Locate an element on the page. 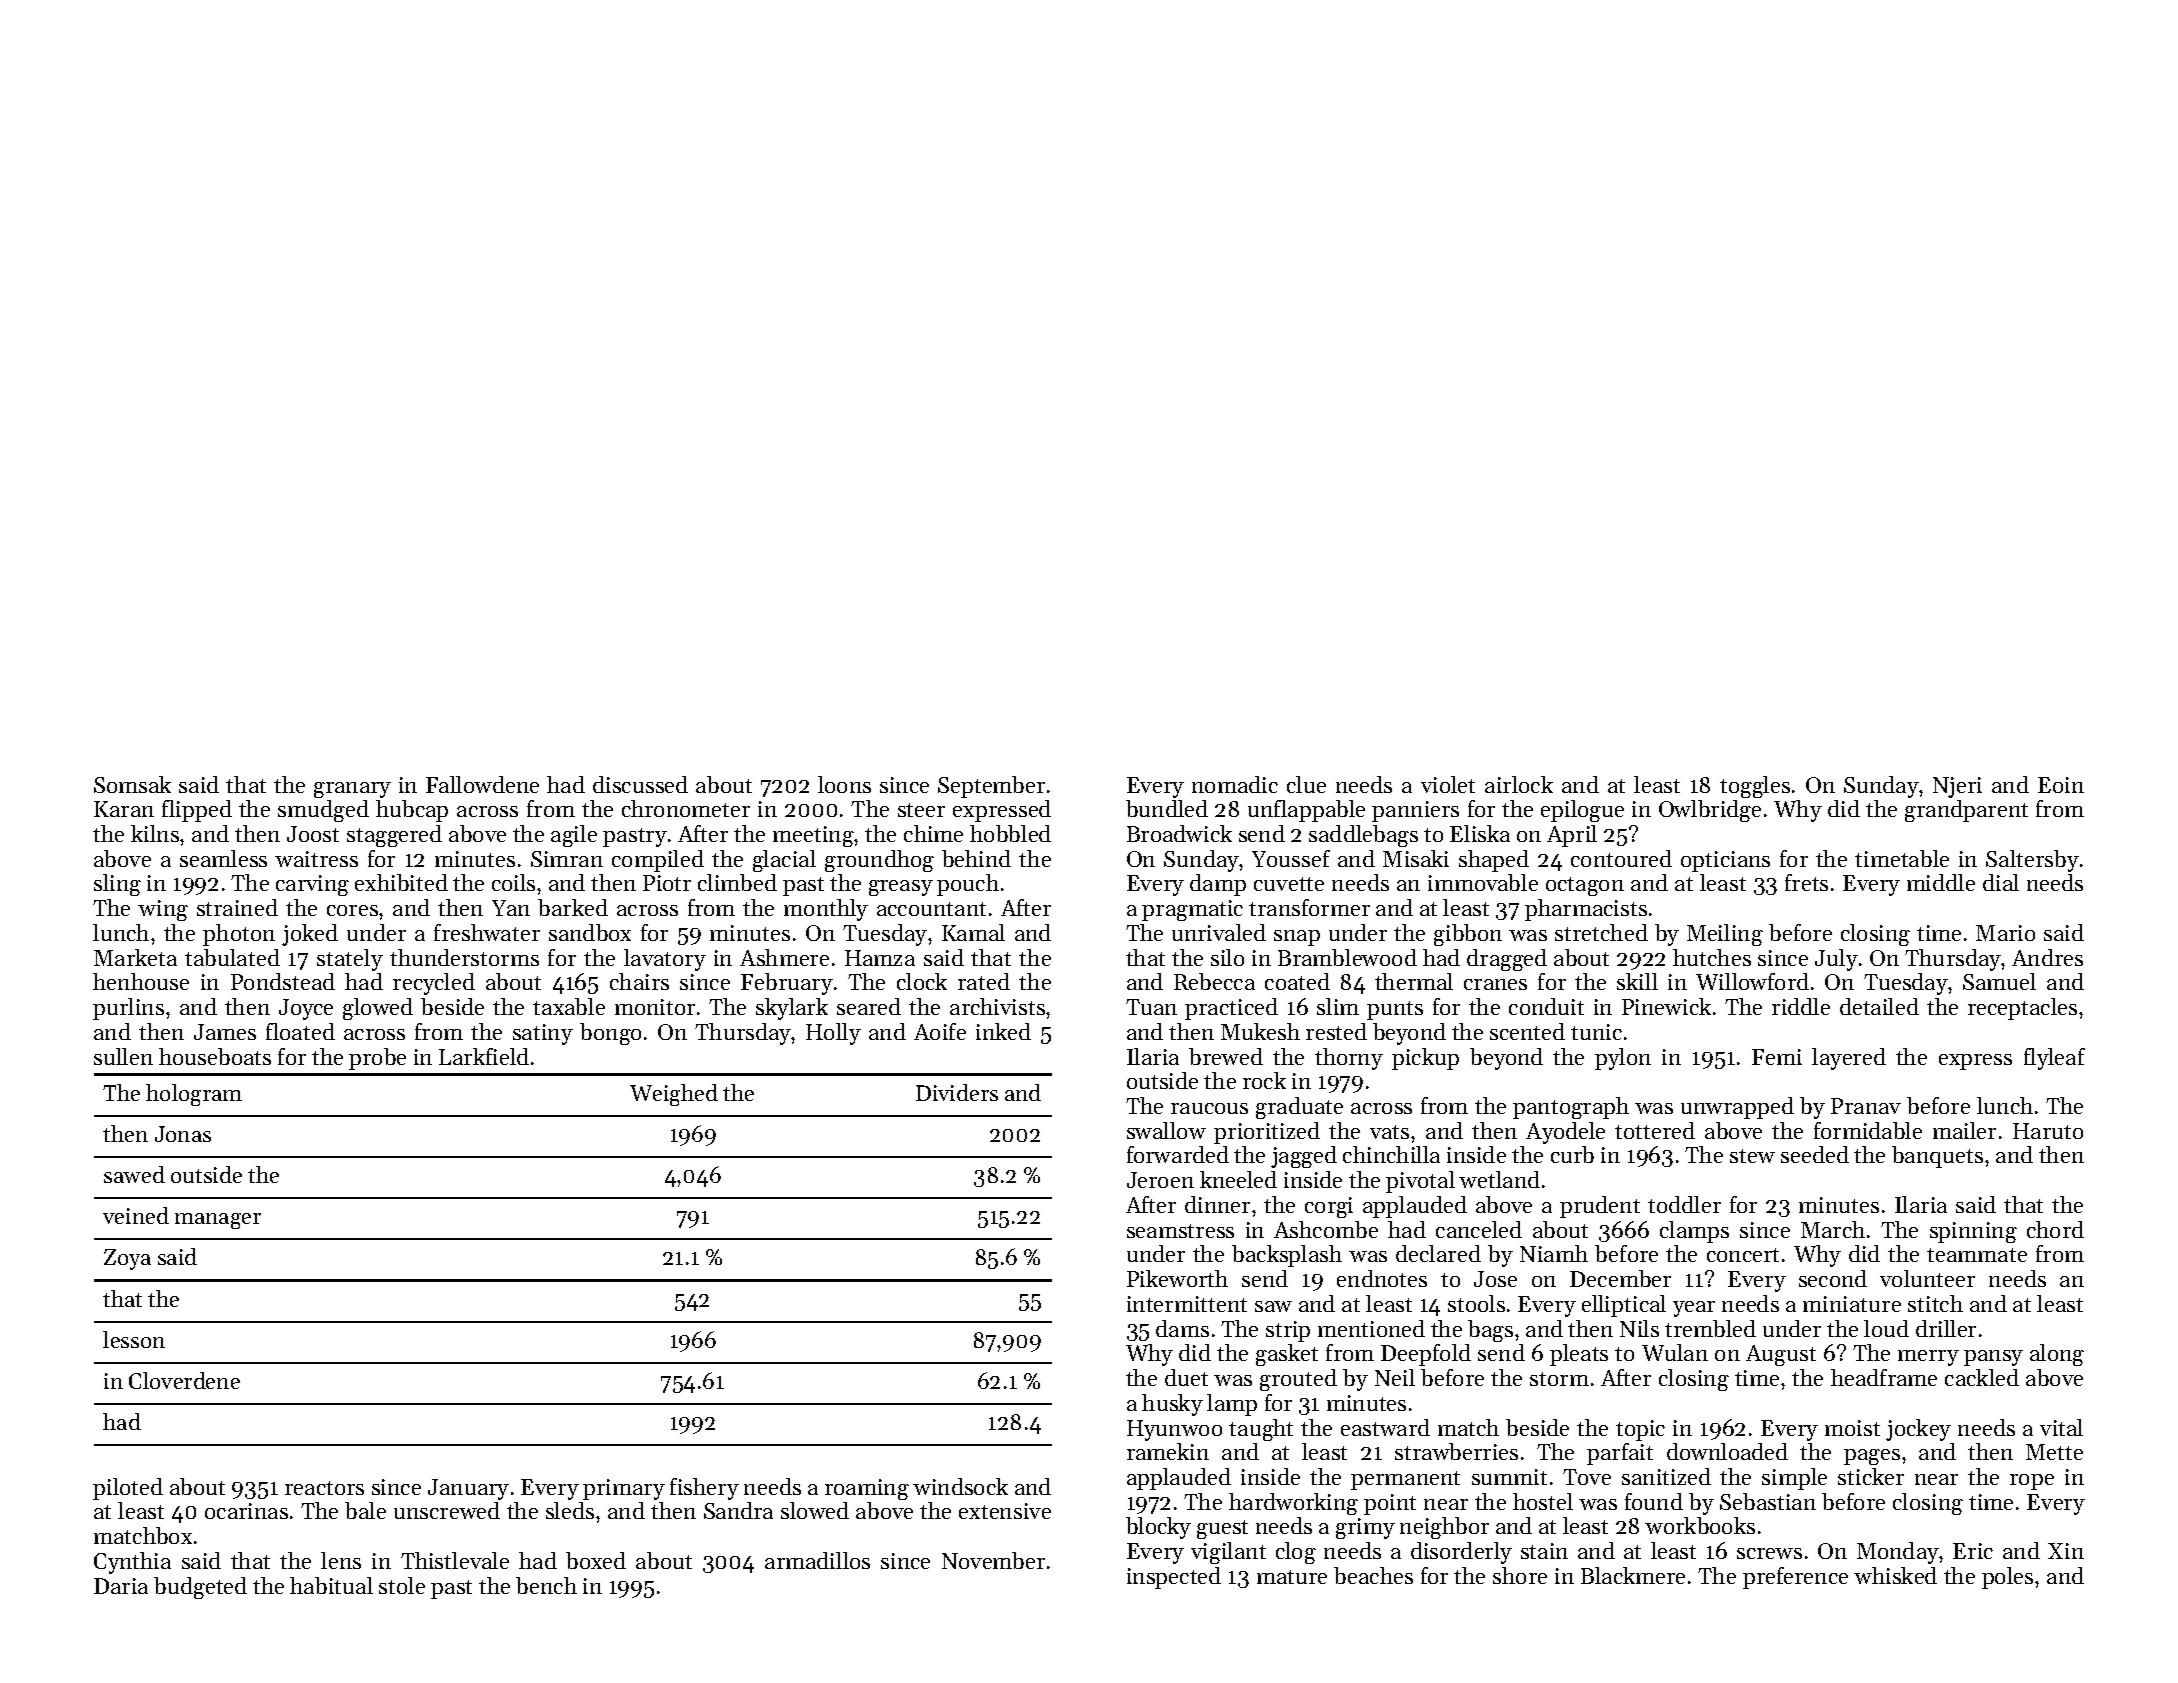  September is located at coordinates (991, 787).
